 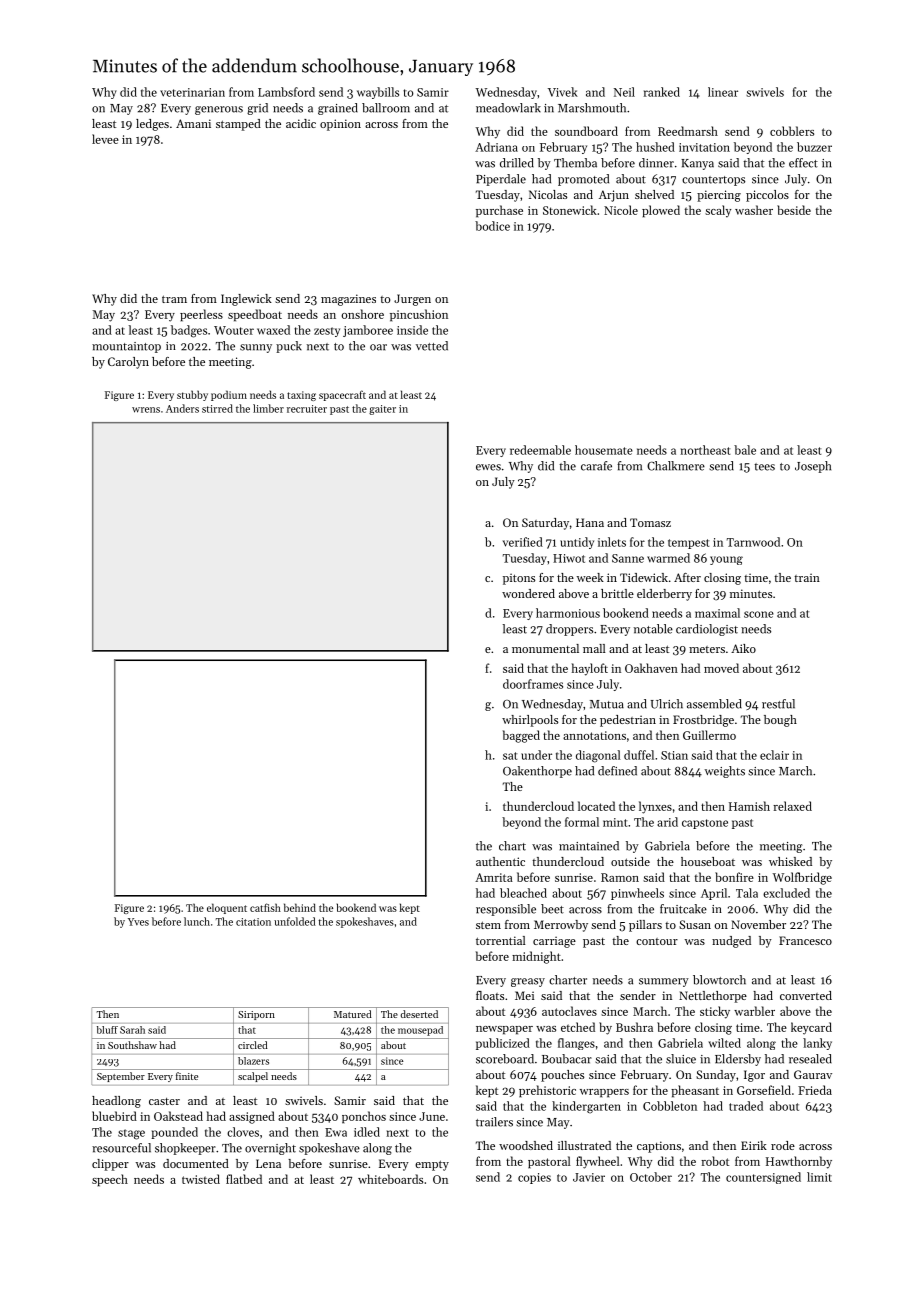 I want to click on pitons, so click(x=519, y=579).
